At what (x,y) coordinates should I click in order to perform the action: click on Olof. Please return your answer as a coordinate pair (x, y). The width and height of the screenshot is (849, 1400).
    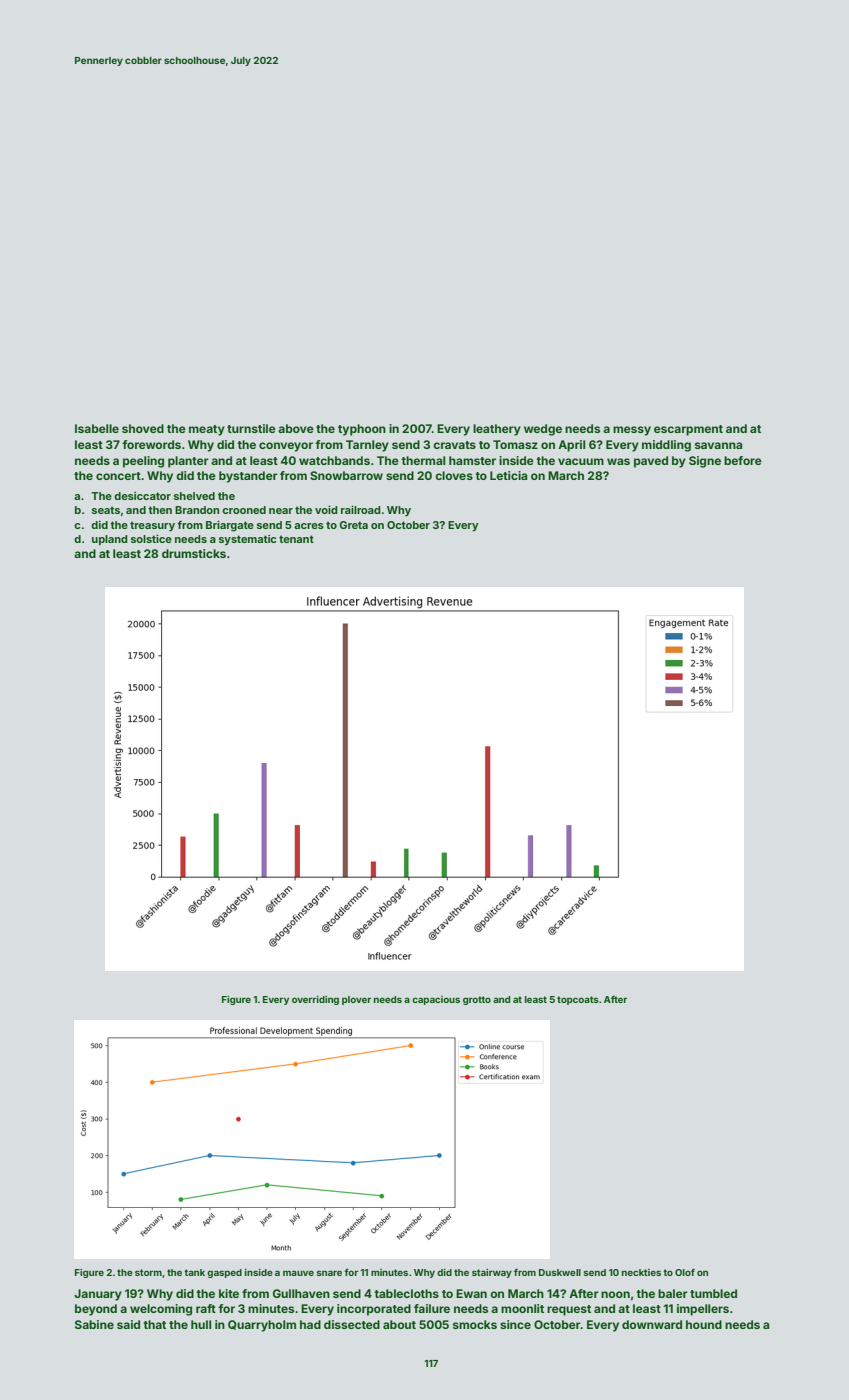
    Looking at the image, I should click on (685, 1272).
